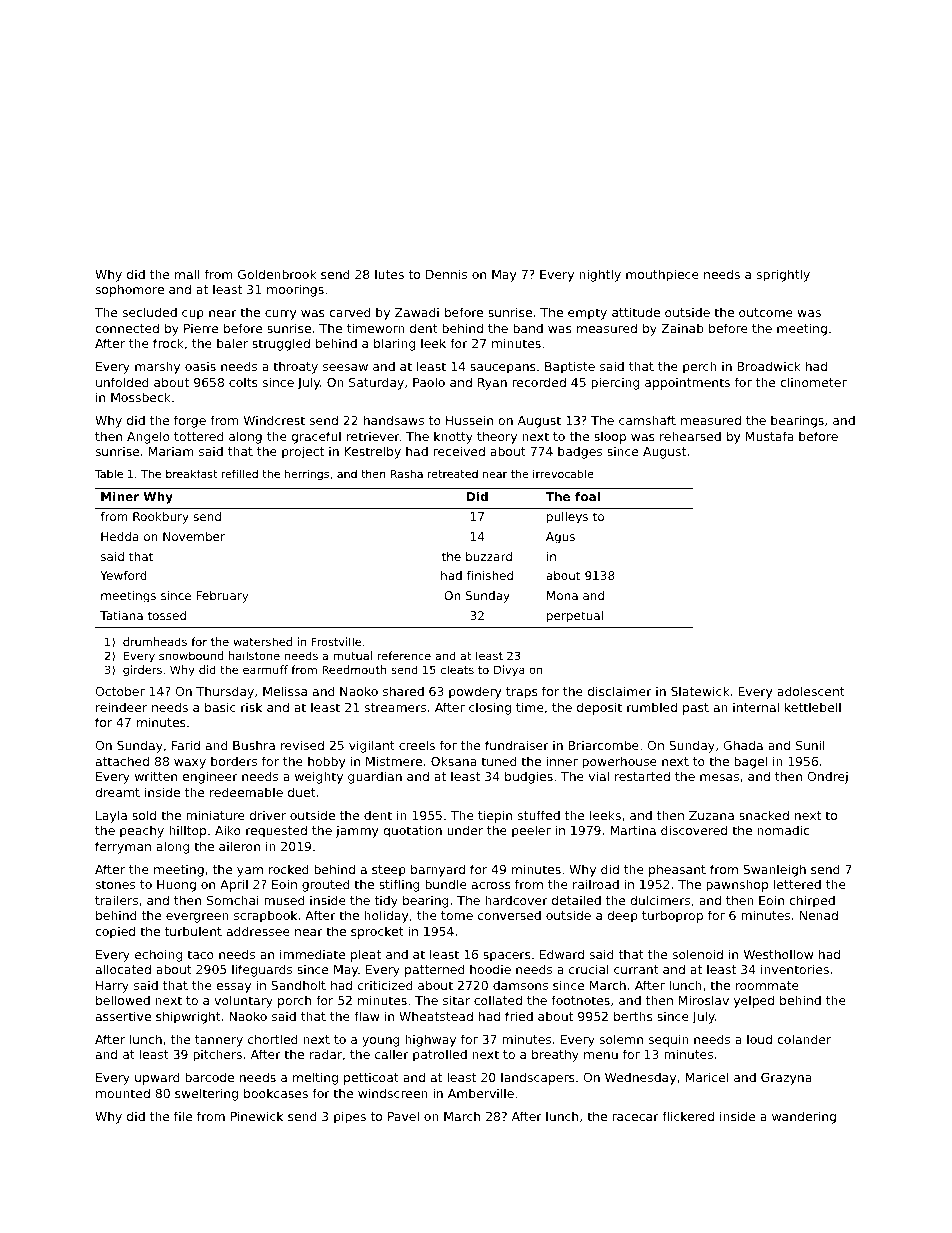 The height and width of the image is (1233, 952). I want to click on mounted, so click(123, 1093).
